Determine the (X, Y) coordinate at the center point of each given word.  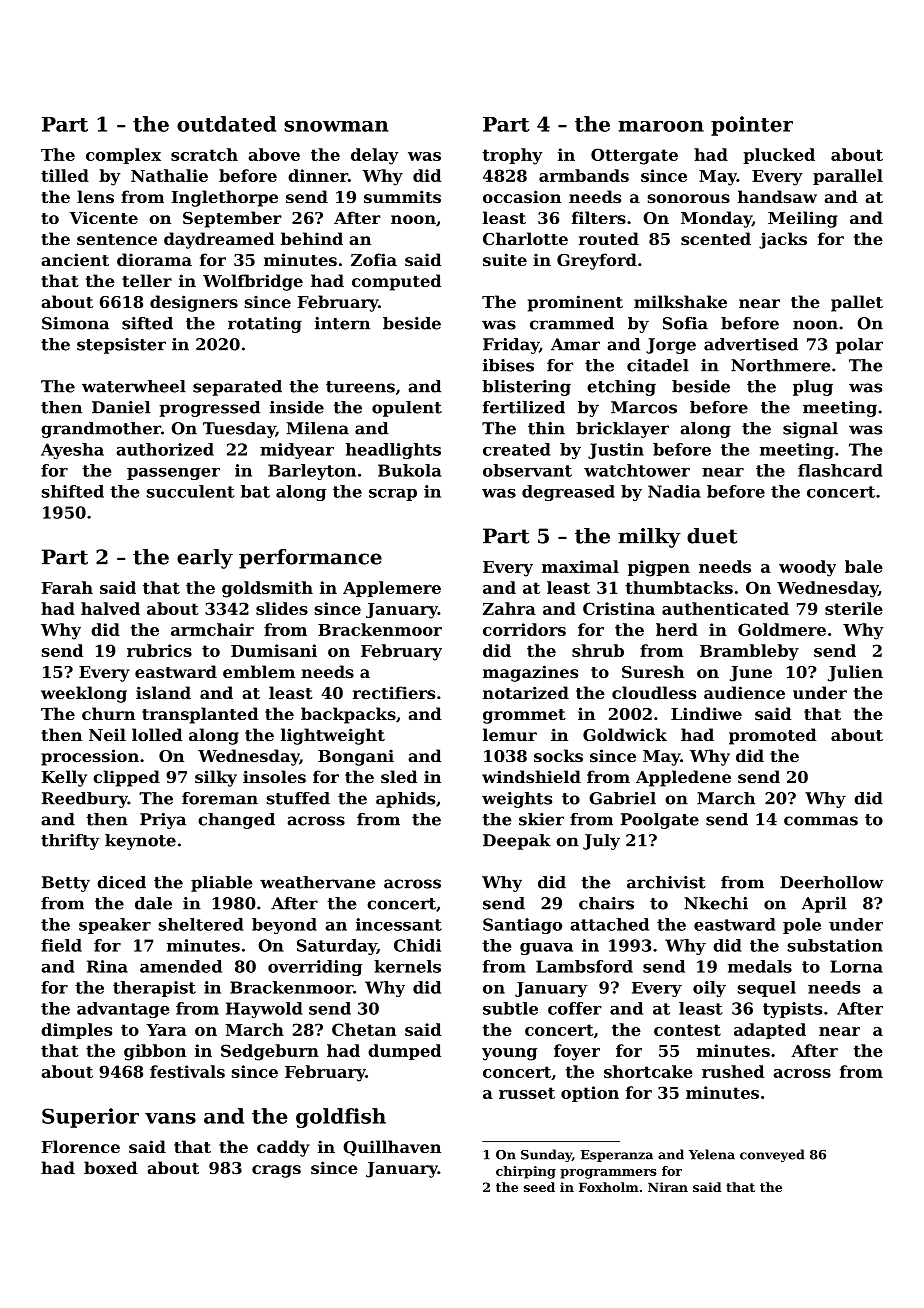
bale (864, 566)
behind (312, 238)
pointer (752, 126)
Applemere (392, 589)
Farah (67, 587)
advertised (751, 344)
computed (397, 282)
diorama (154, 259)
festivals (187, 1071)
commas (821, 821)
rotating (265, 325)
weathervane (318, 882)
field (61, 945)
